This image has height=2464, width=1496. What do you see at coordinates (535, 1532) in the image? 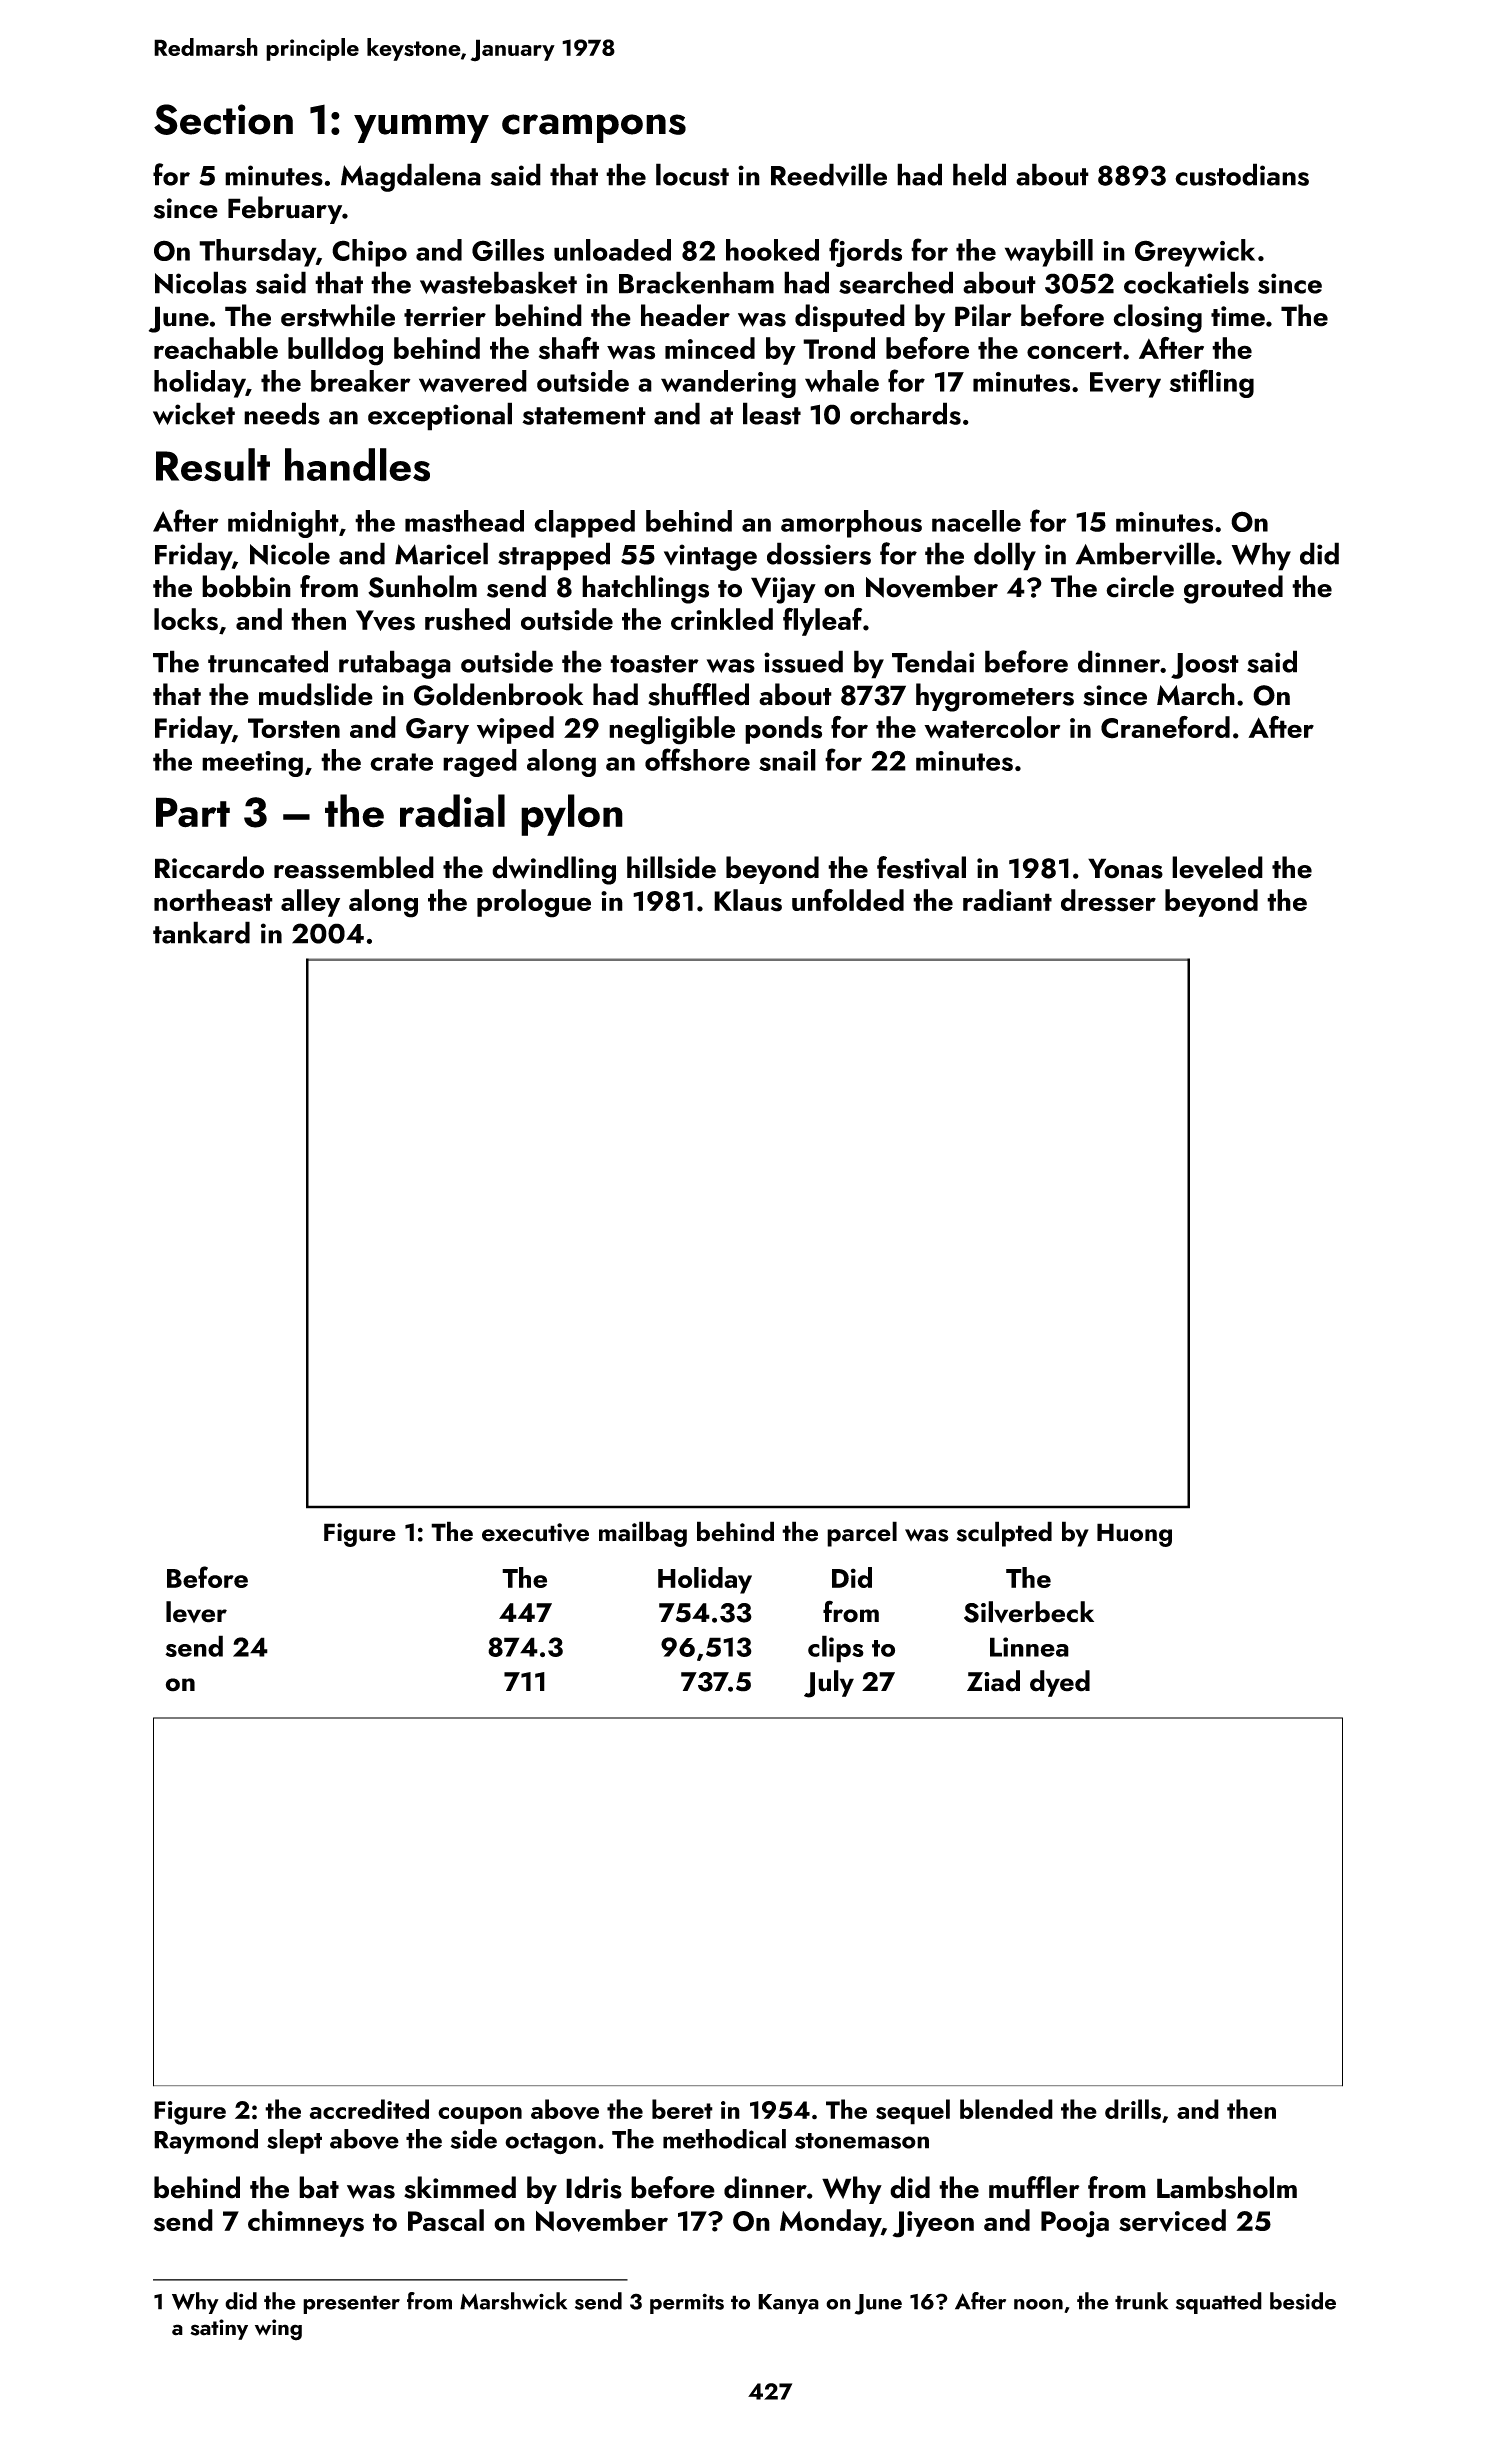
I see `executive` at bounding box center [535, 1532].
